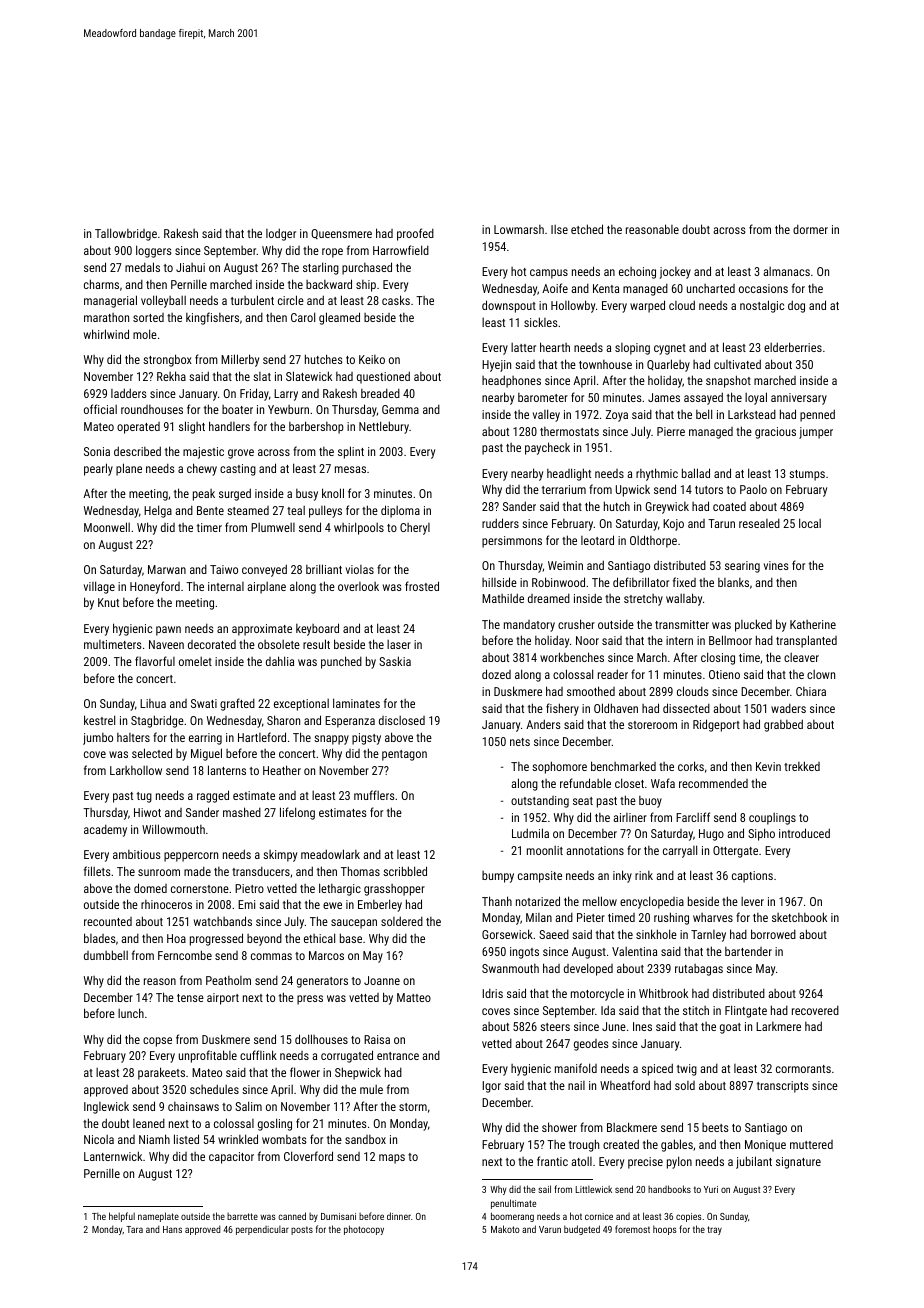 The image size is (924, 1308). What do you see at coordinates (810, 523) in the page?
I see `local` at bounding box center [810, 523].
